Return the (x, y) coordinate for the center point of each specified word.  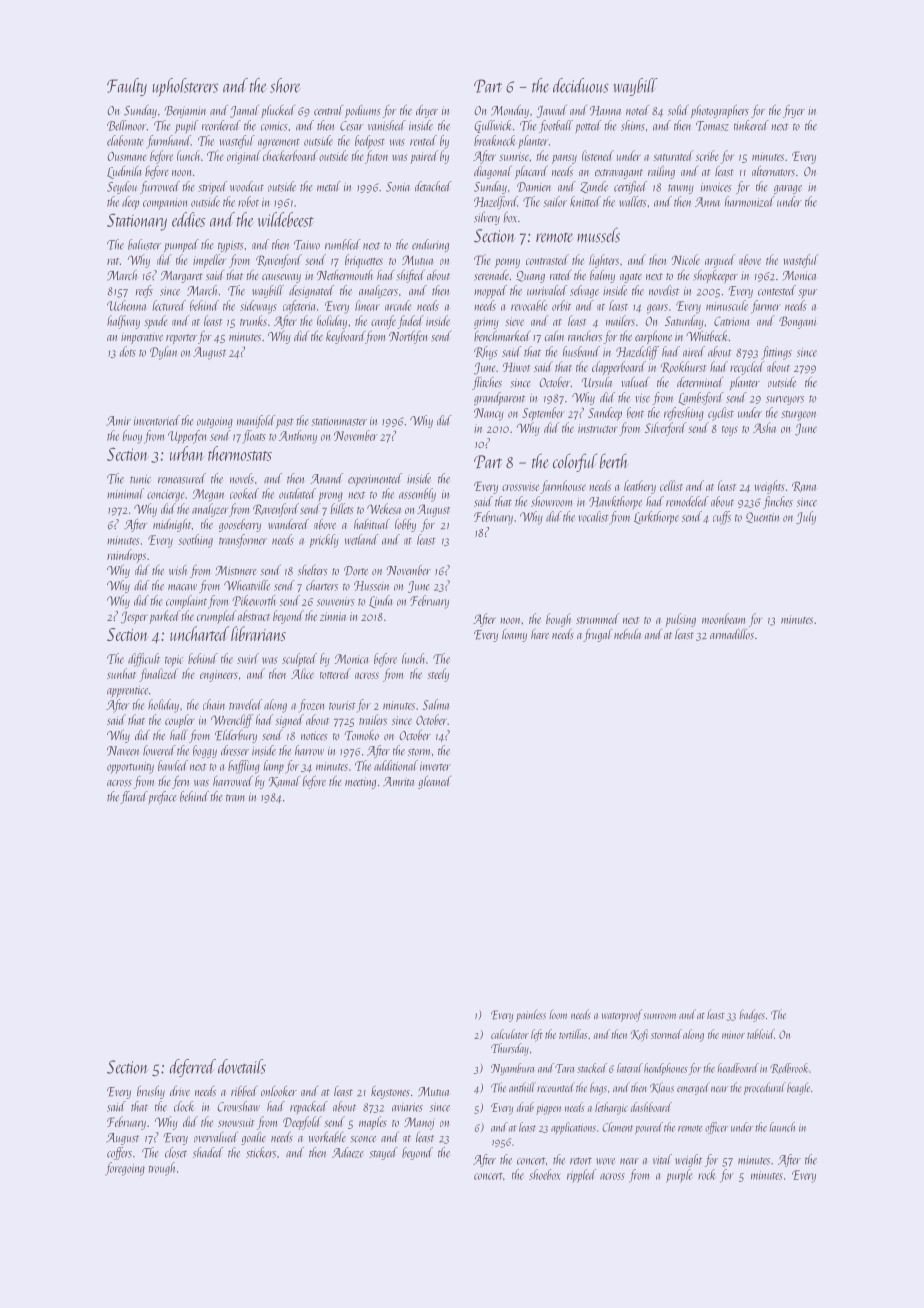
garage (788, 189)
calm (554, 335)
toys (730, 431)
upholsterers (185, 87)
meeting (360, 783)
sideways (258, 307)
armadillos (732, 633)
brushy (151, 1092)
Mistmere (236, 571)
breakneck (494, 140)
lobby (405, 525)
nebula (627, 634)
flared (134, 797)
